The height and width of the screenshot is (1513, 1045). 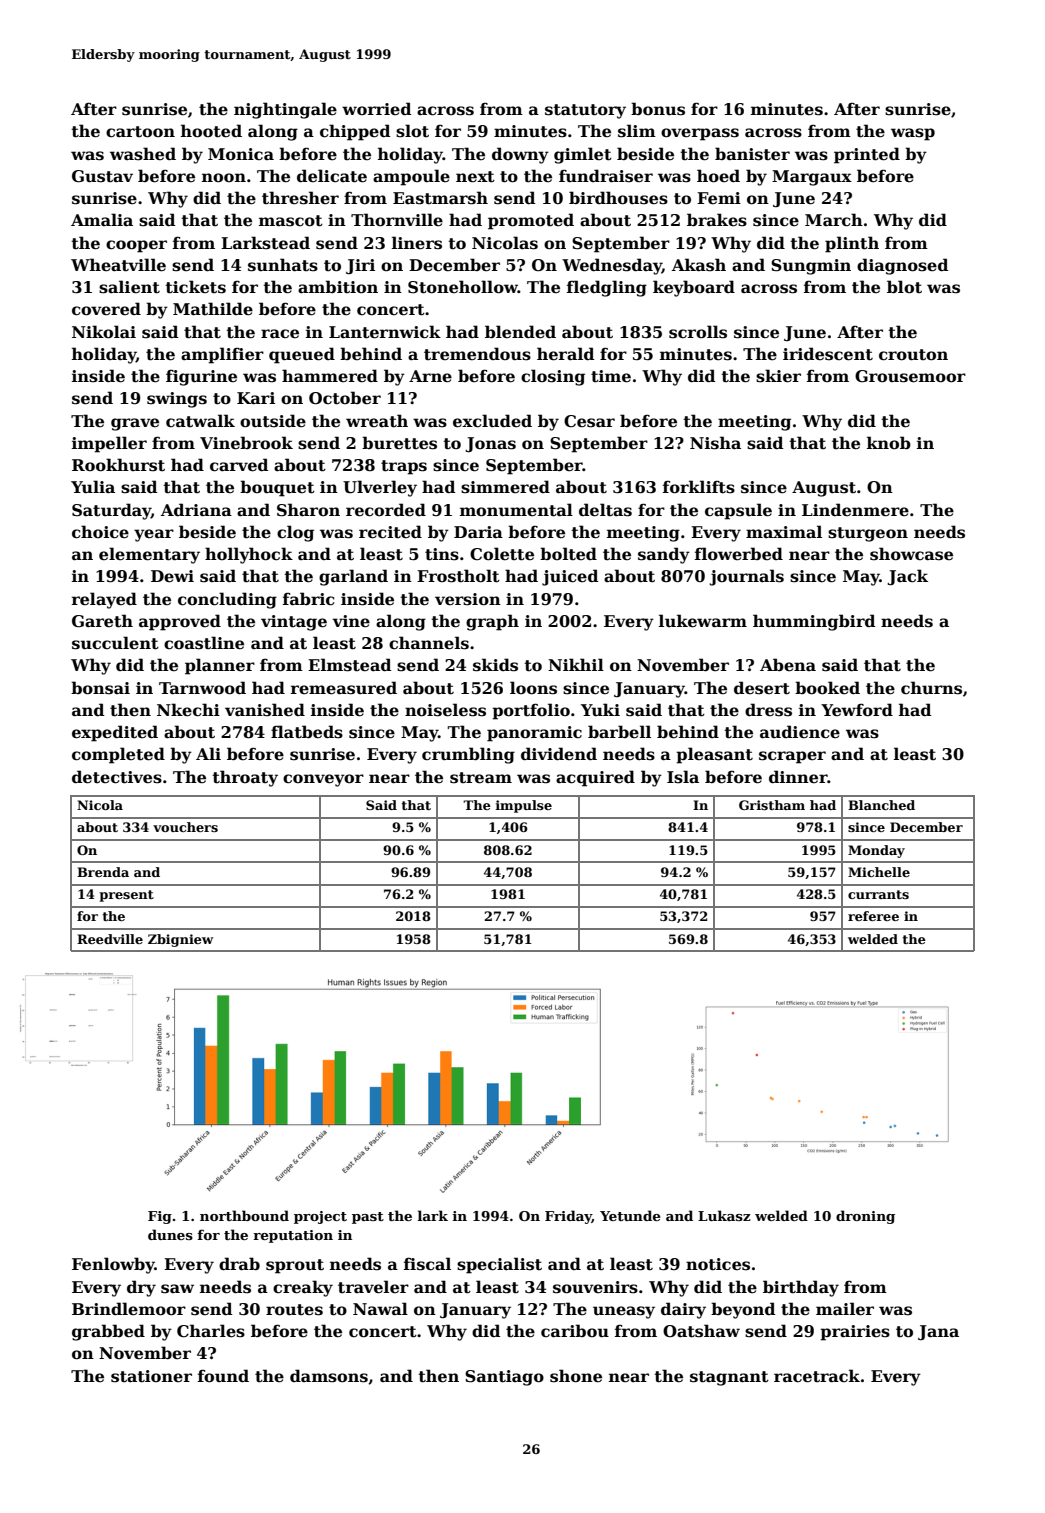 I want to click on carved, so click(x=239, y=465).
